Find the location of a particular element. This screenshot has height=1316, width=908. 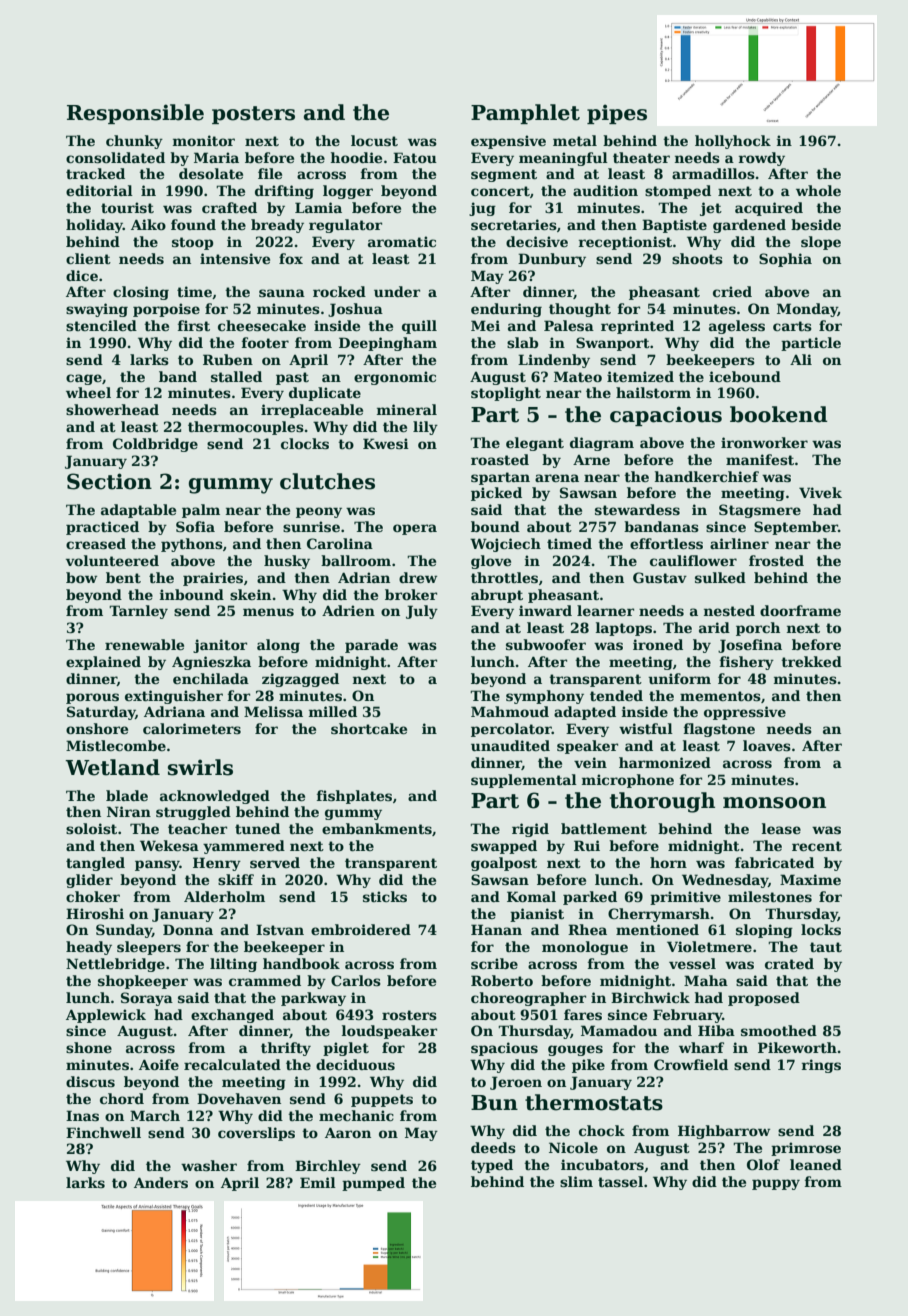

Wojciech is located at coordinates (505, 545).
